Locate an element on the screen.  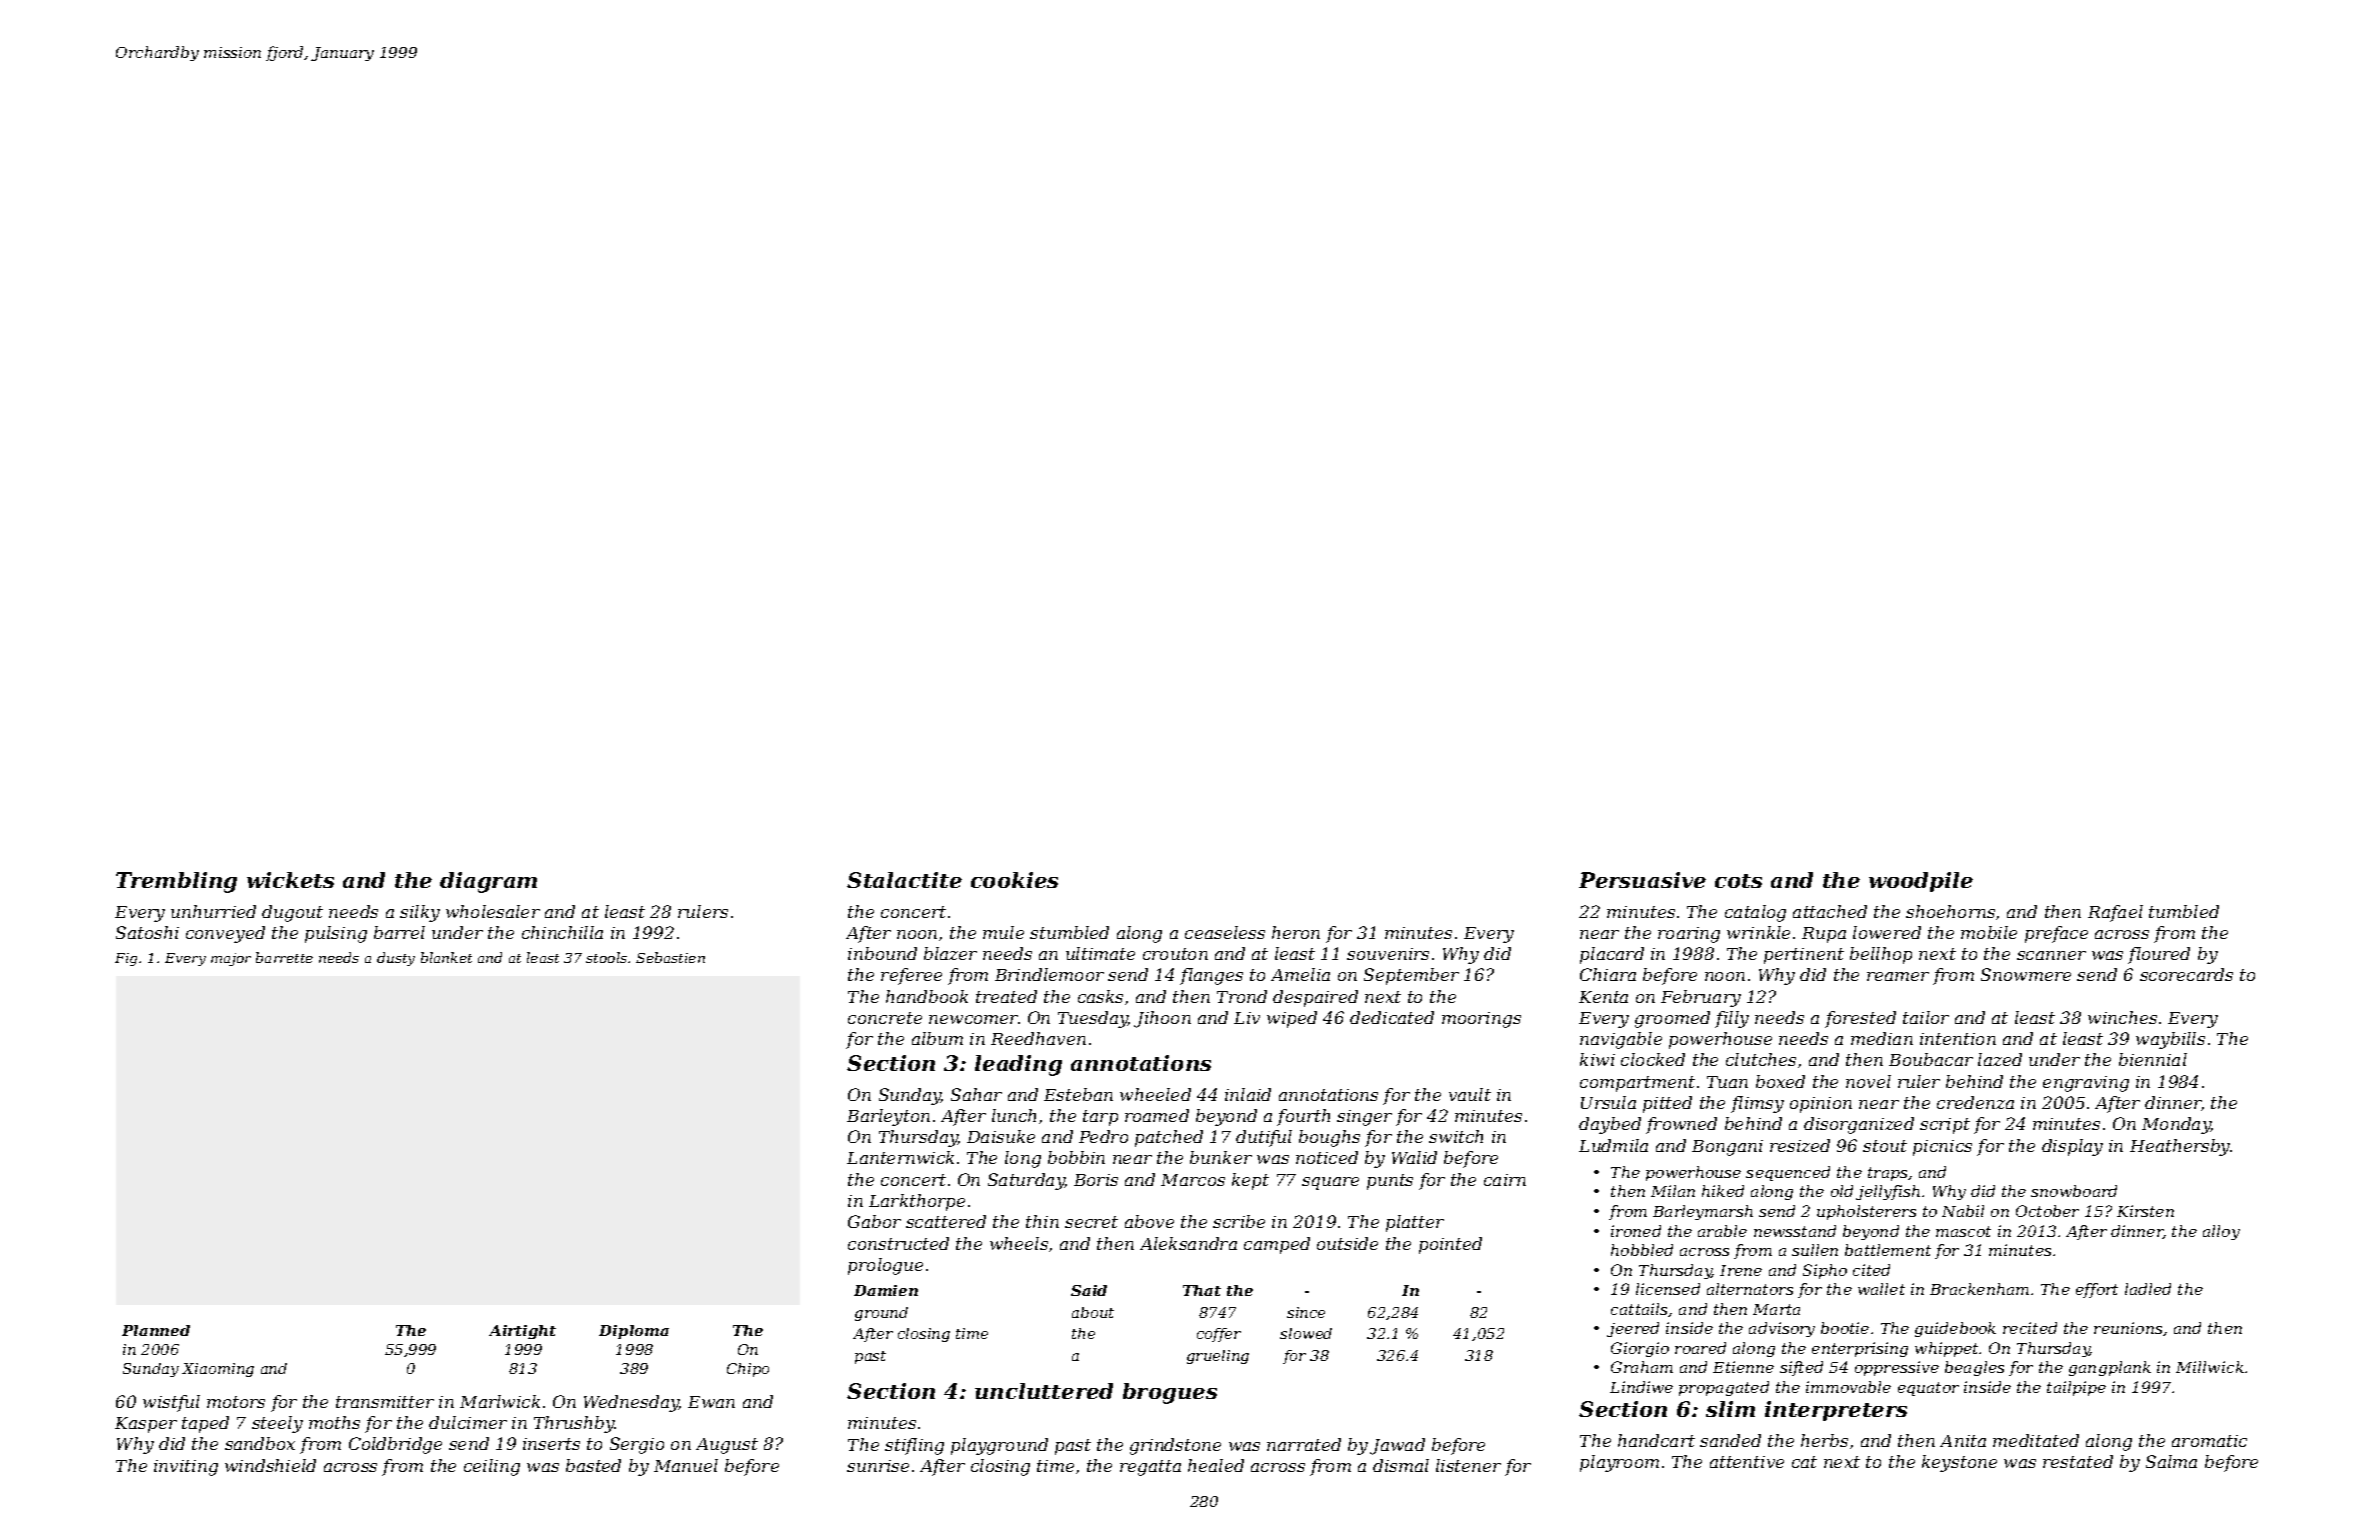
Trembling is located at coordinates (176, 882).
